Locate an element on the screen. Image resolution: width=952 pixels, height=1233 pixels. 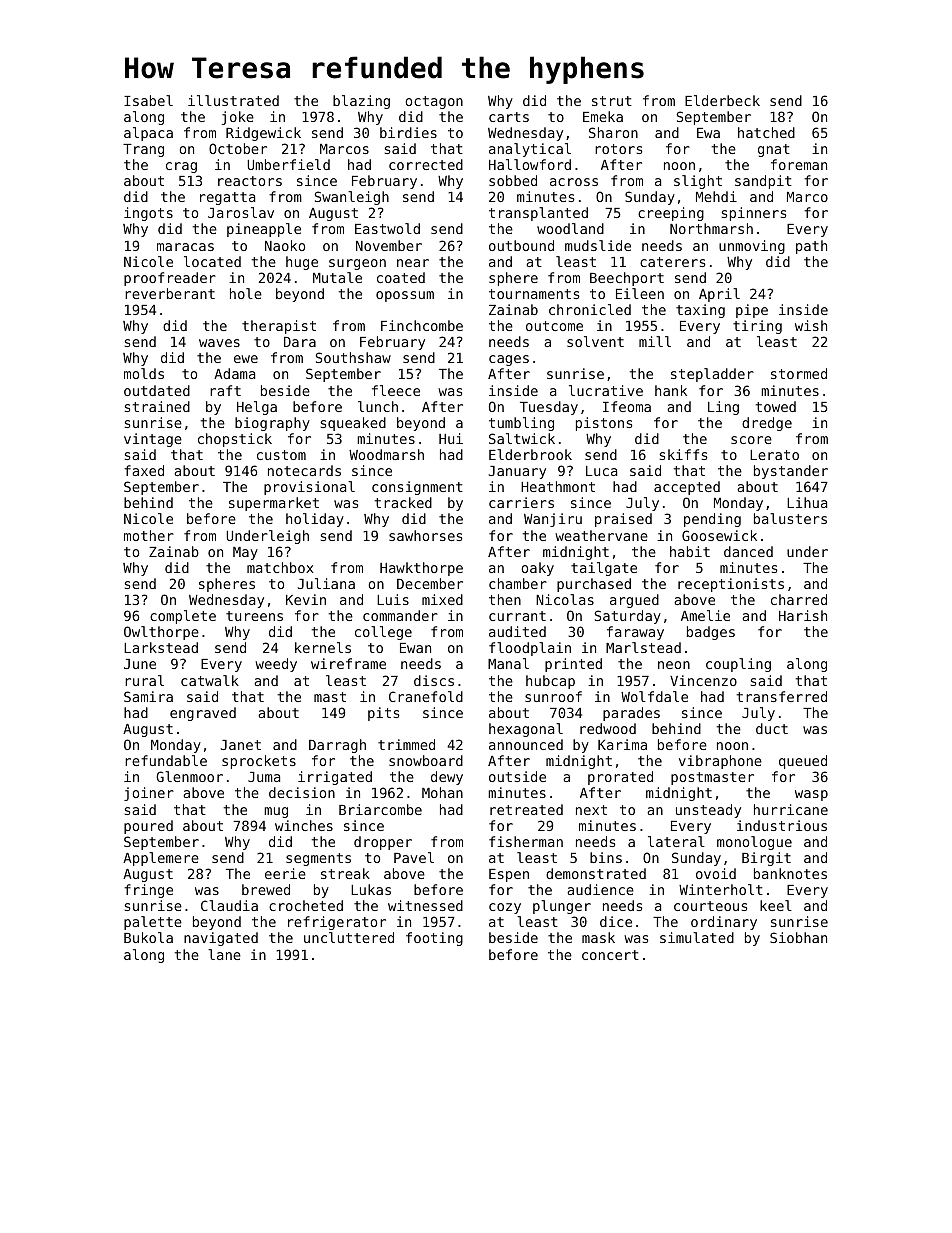
refundable is located at coordinates (166, 760).
